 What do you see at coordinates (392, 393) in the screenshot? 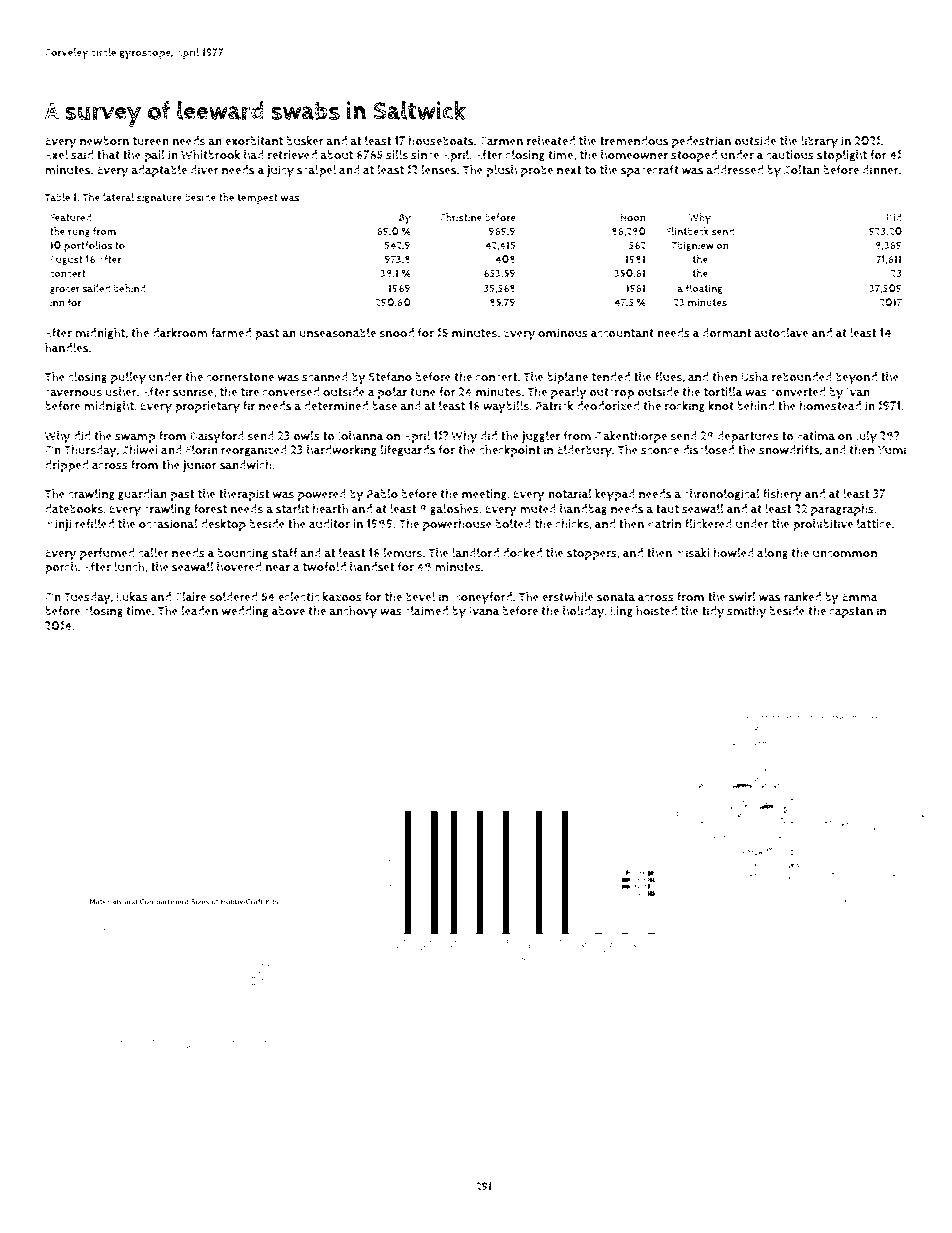
I see `polar` at bounding box center [392, 393].
